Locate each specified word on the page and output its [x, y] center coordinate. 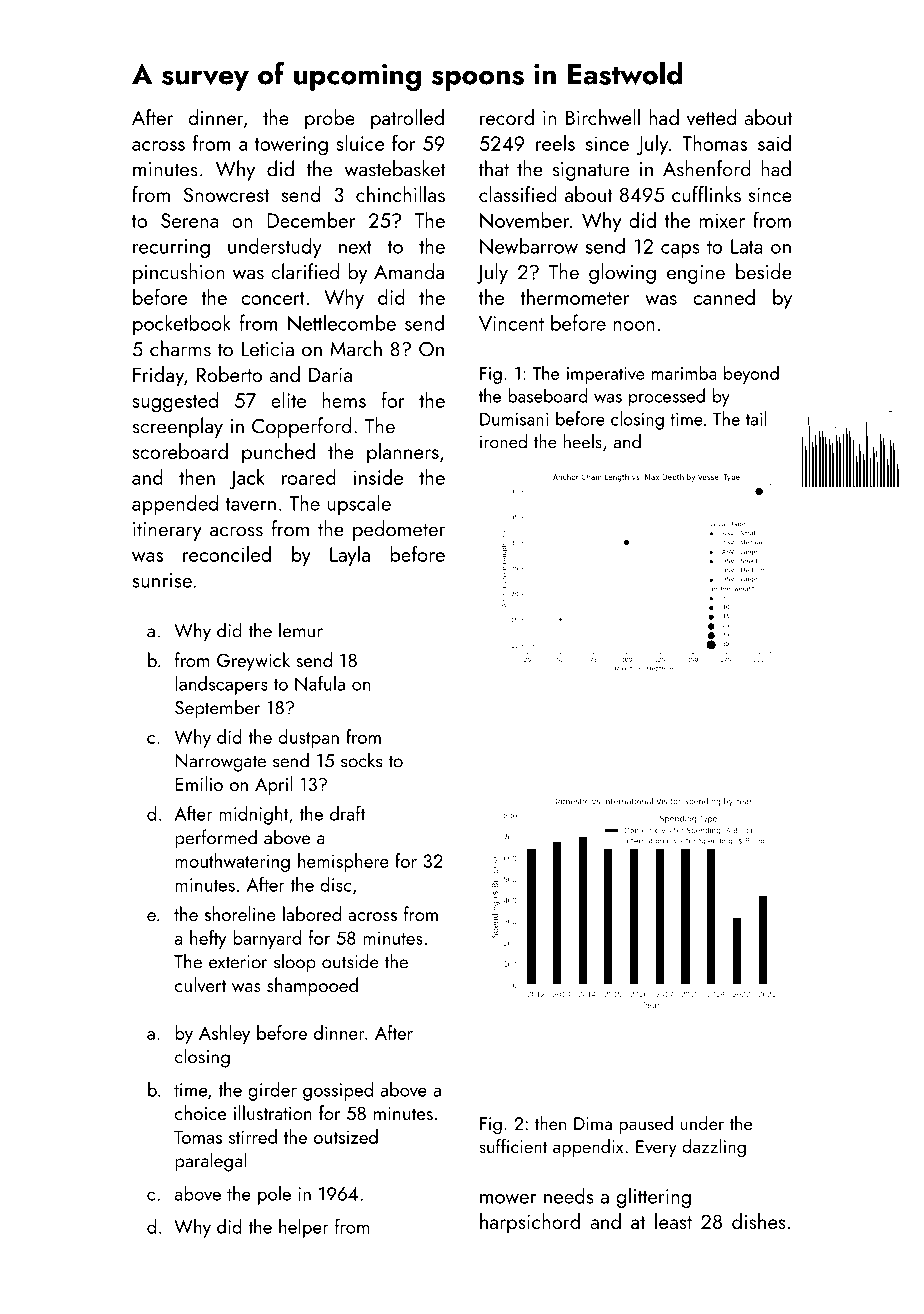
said [774, 143]
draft [347, 813]
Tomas [198, 1137]
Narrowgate [220, 763]
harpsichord [530, 1223]
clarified [305, 271]
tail [756, 418]
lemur [301, 630]
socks [361, 760]
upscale [359, 504]
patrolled [407, 119]
